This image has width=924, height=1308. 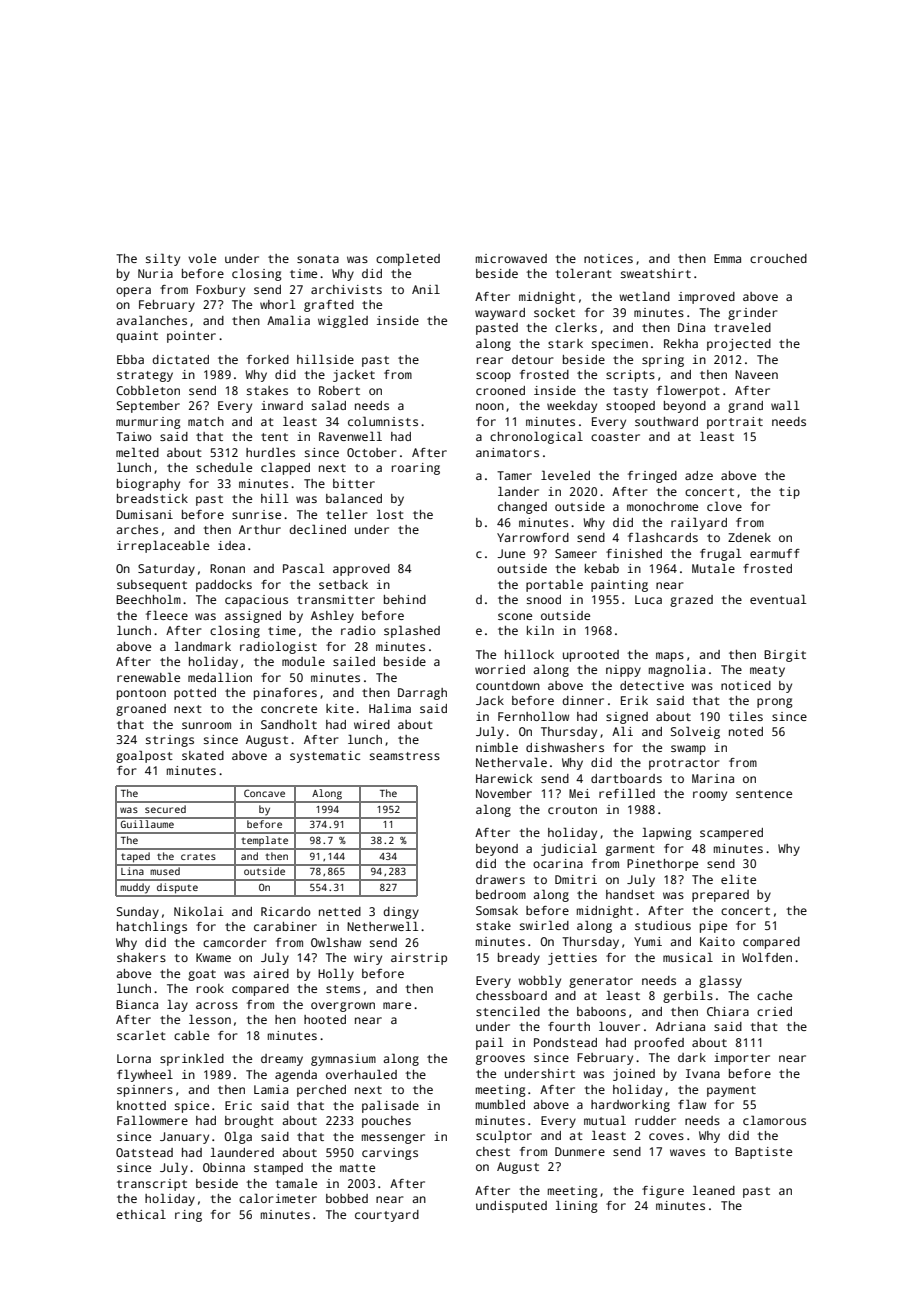 What do you see at coordinates (282, 405) in the image?
I see `inward` at bounding box center [282, 405].
